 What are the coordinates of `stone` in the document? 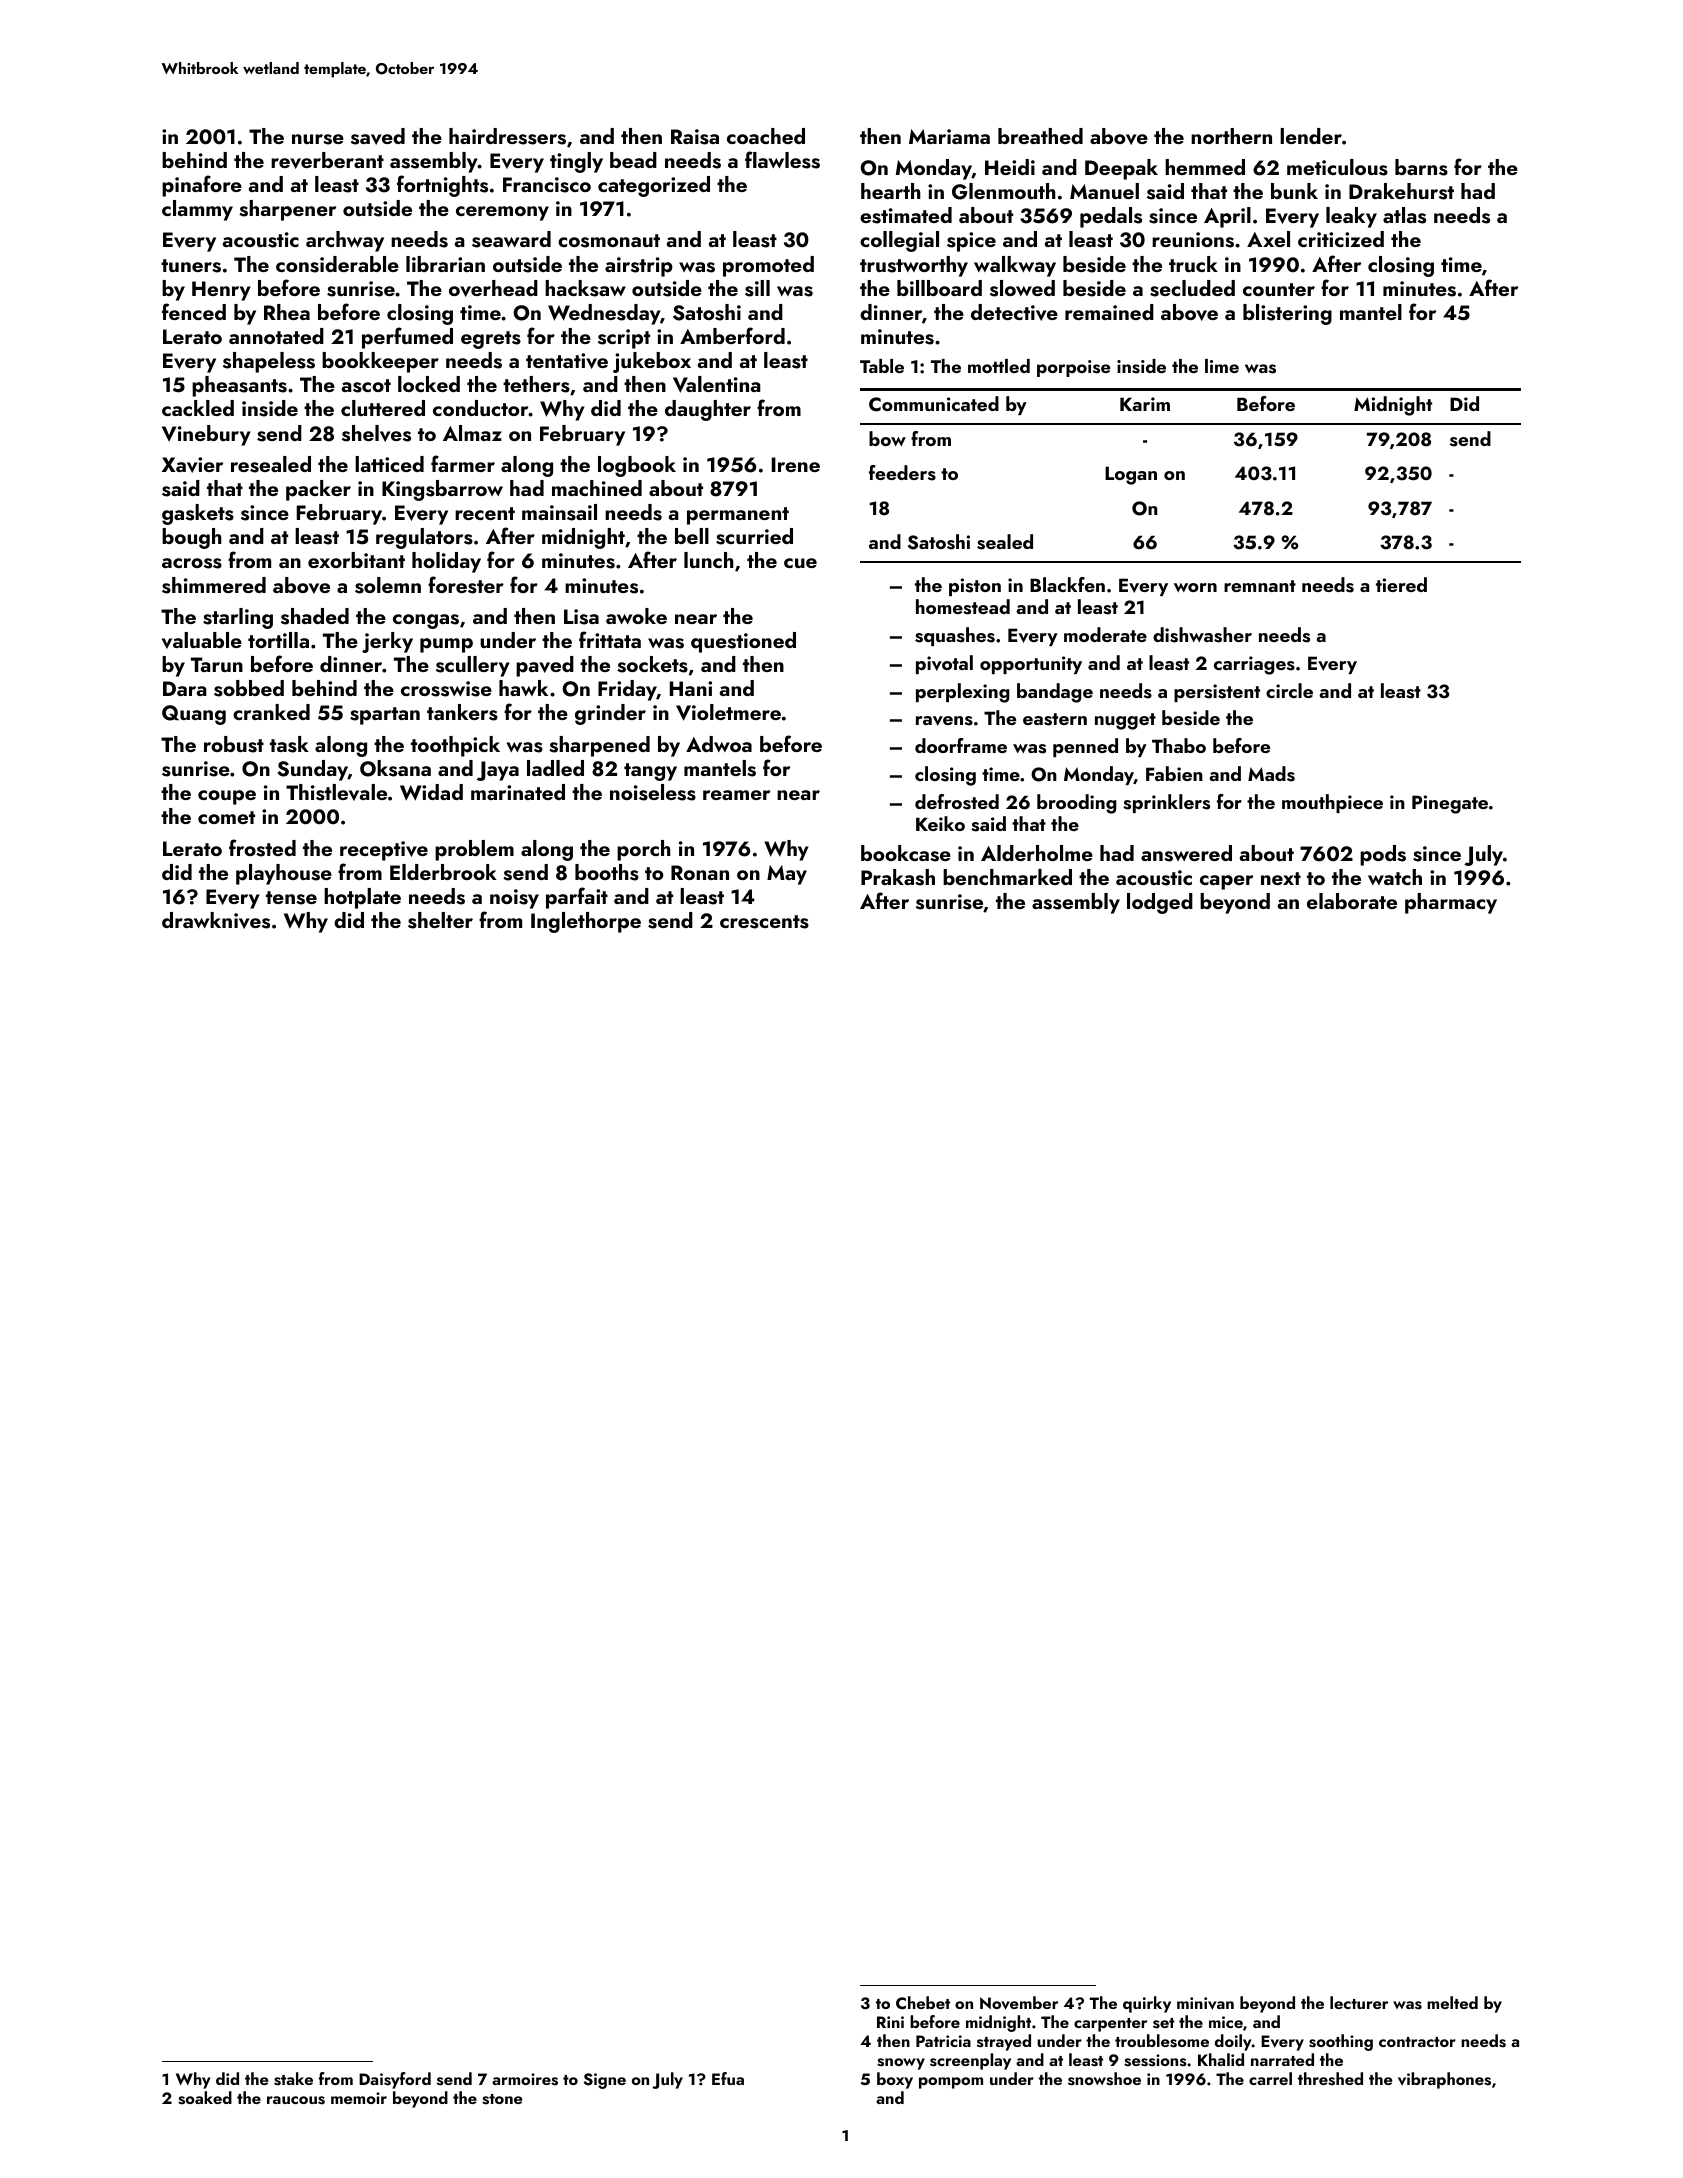 It's located at (502, 2099).
